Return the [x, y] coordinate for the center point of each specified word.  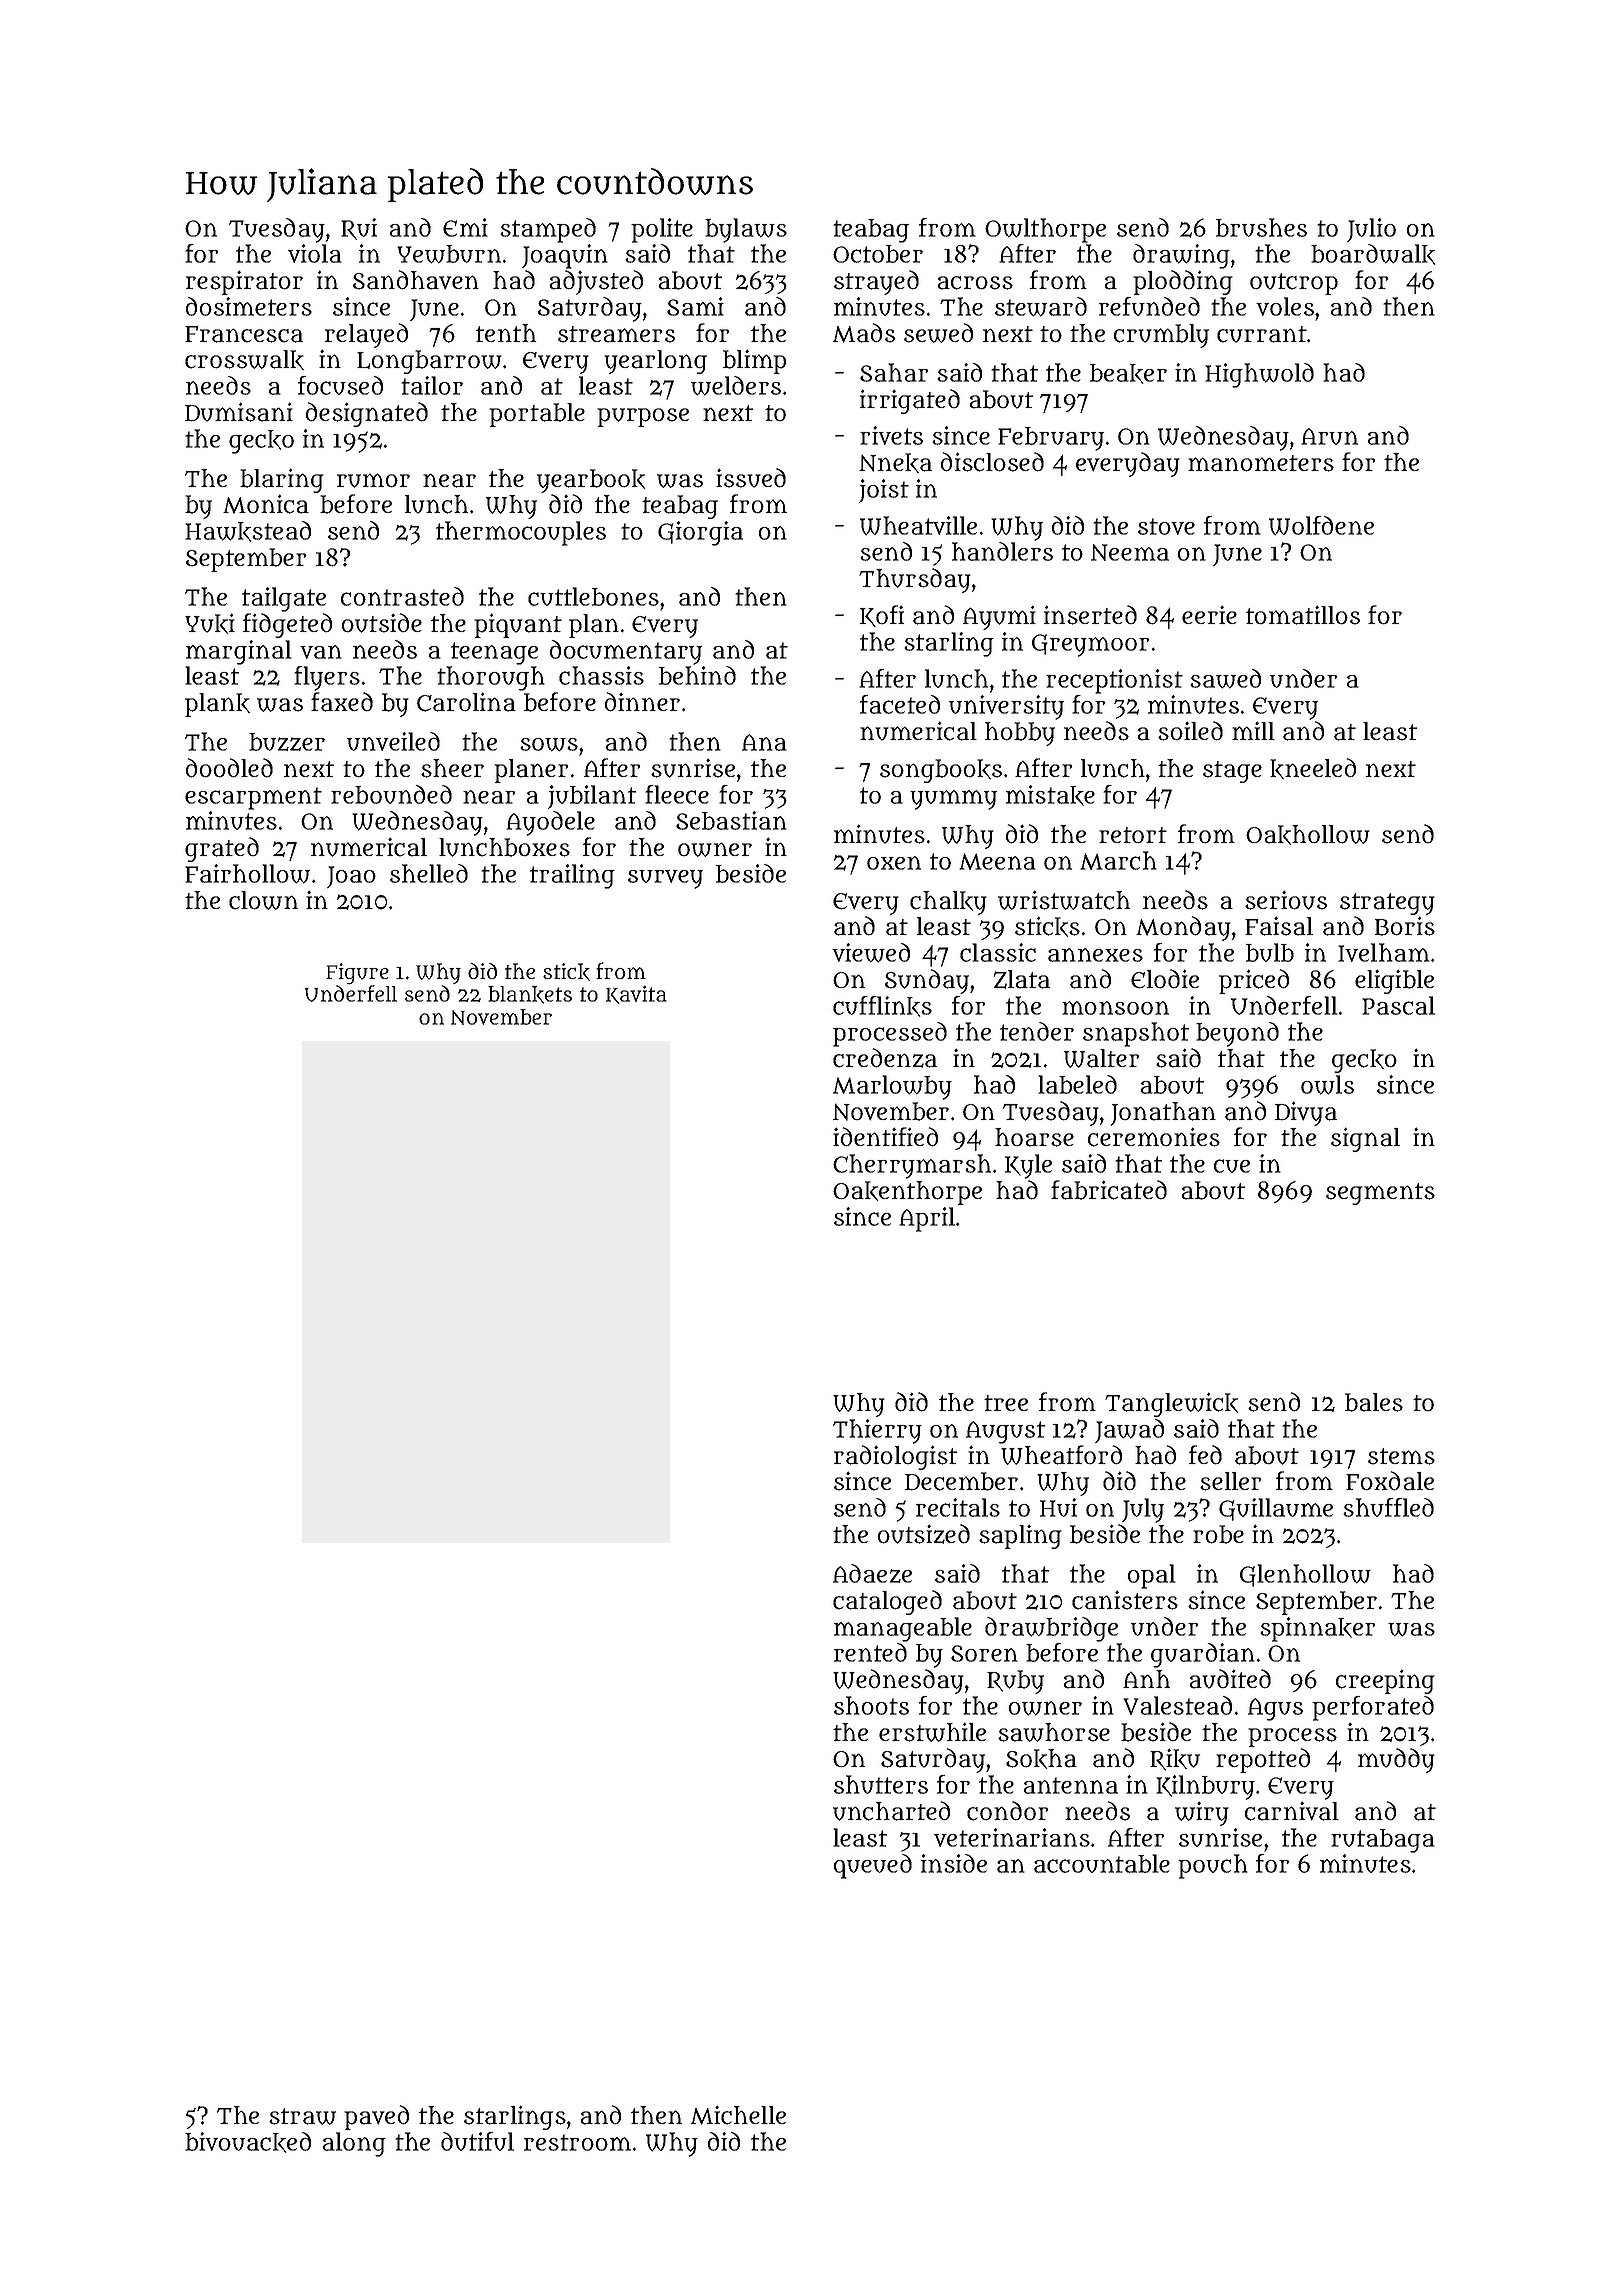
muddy [1396, 1760]
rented [870, 1652]
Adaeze [872, 1573]
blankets [530, 995]
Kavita [636, 994]
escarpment [253, 798]
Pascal [1398, 1005]
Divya [1306, 1113]
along [354, 2144]
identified [885, 1137]
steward [1041, 307]
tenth [506, 333]
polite [662, 230]
